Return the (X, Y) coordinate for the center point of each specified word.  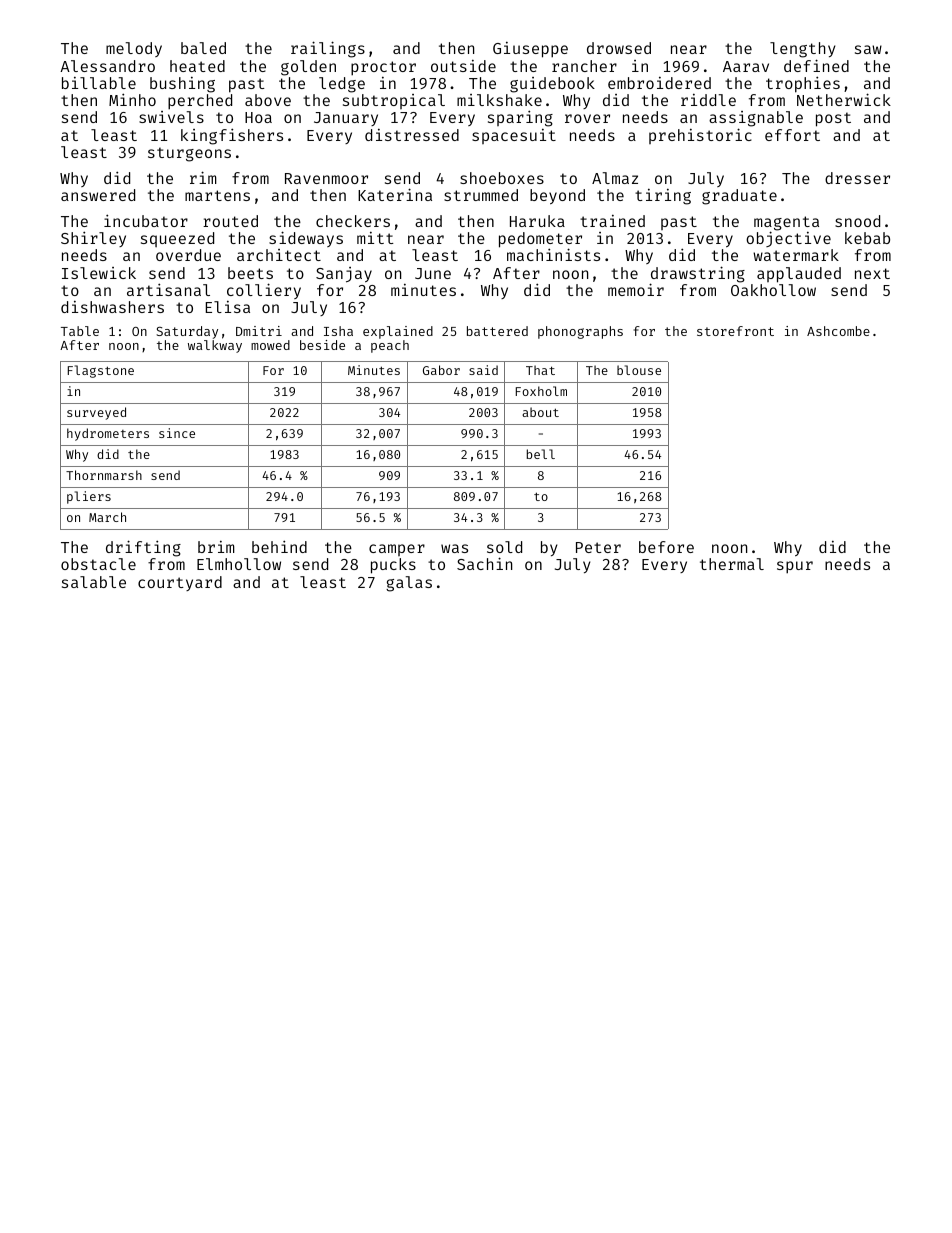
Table (80, 331)
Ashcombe (838, 331)
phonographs (580, 332)
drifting (143, 548)
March (107, 517)
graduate (739, 197)
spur (795, 567)
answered (98, 195)
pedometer (540, 240)
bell (541, 454)
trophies (803, 84)
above (268, 100)
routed (230, 221)
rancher (584, 66)
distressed (412, 135)
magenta (786, 223)
